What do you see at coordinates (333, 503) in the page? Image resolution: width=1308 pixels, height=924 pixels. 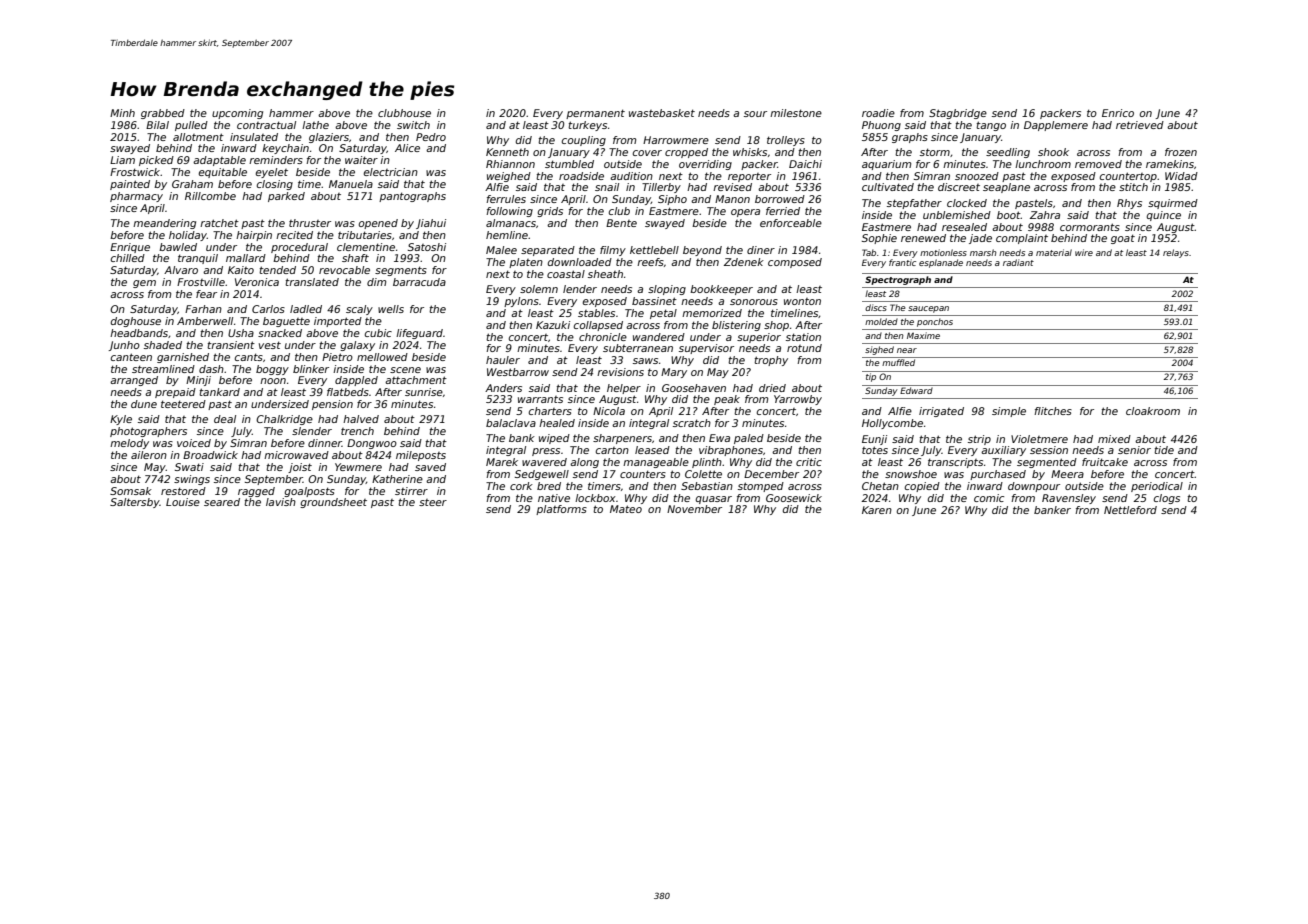 I see `groundsheet` at bounding box center [333, 503].
